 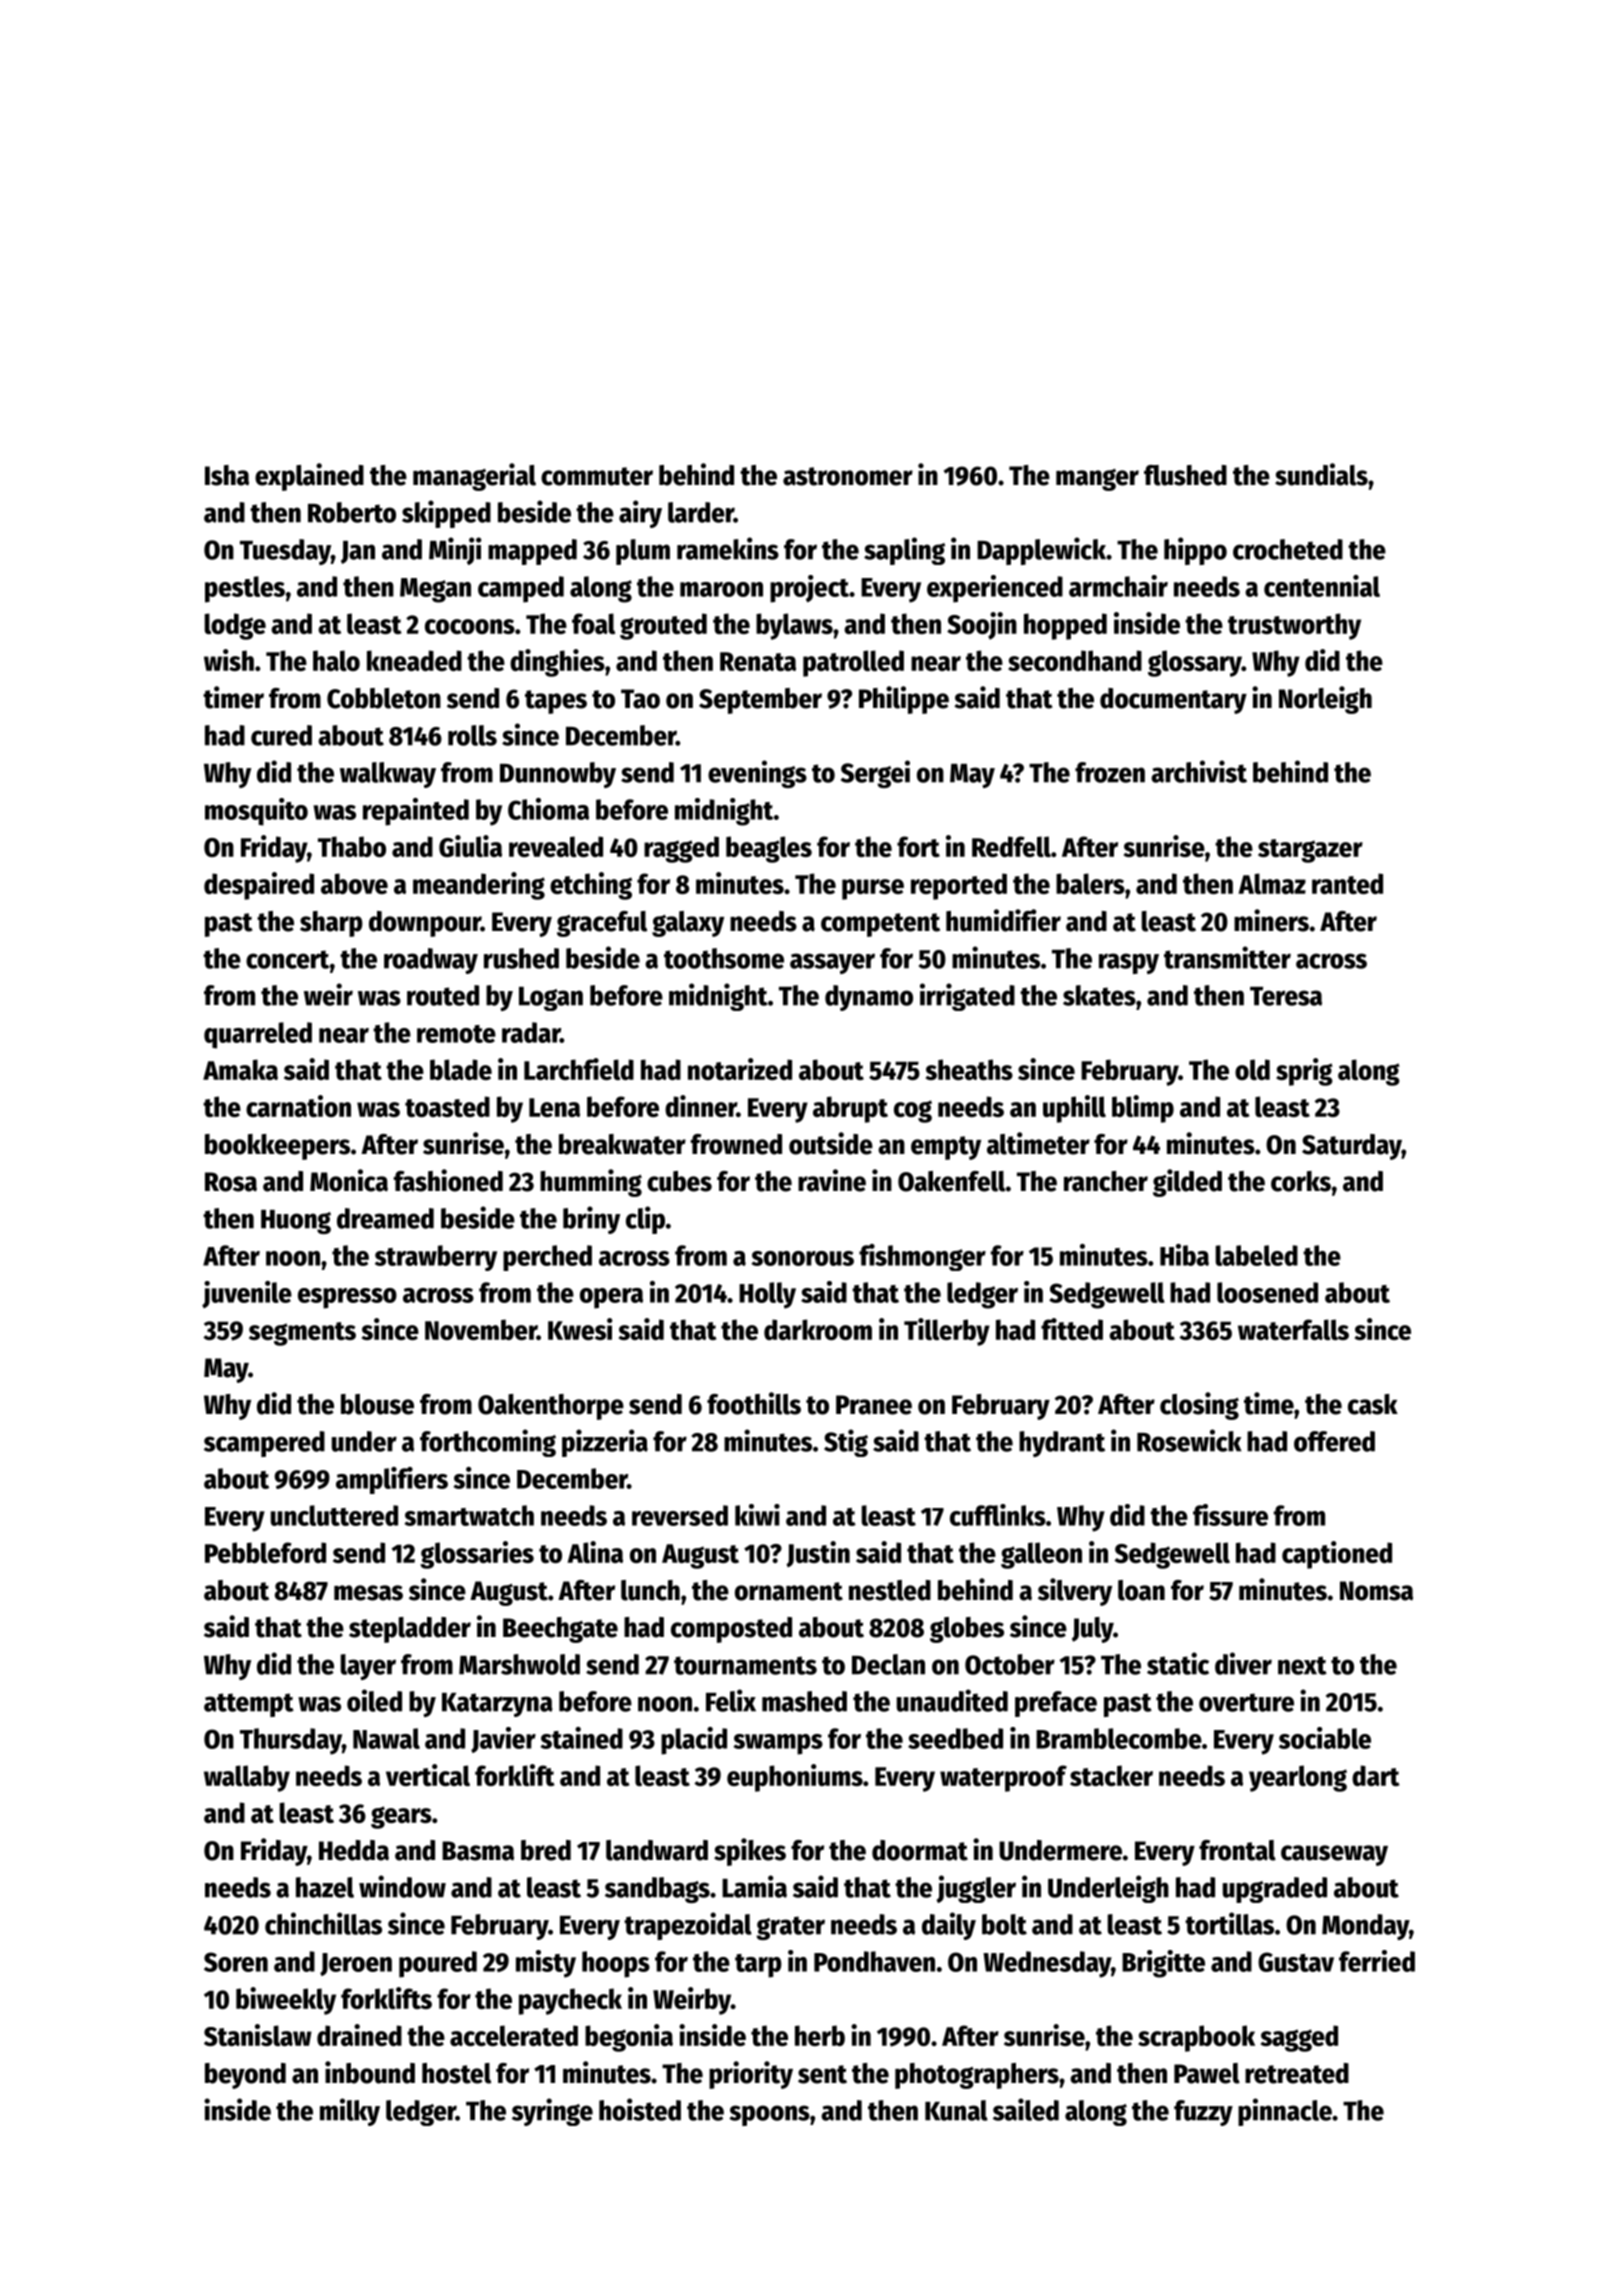 What do you see at coordinates (1003, 920) in the page?
I see `humidifier` at bounding box center [1003, 920].
